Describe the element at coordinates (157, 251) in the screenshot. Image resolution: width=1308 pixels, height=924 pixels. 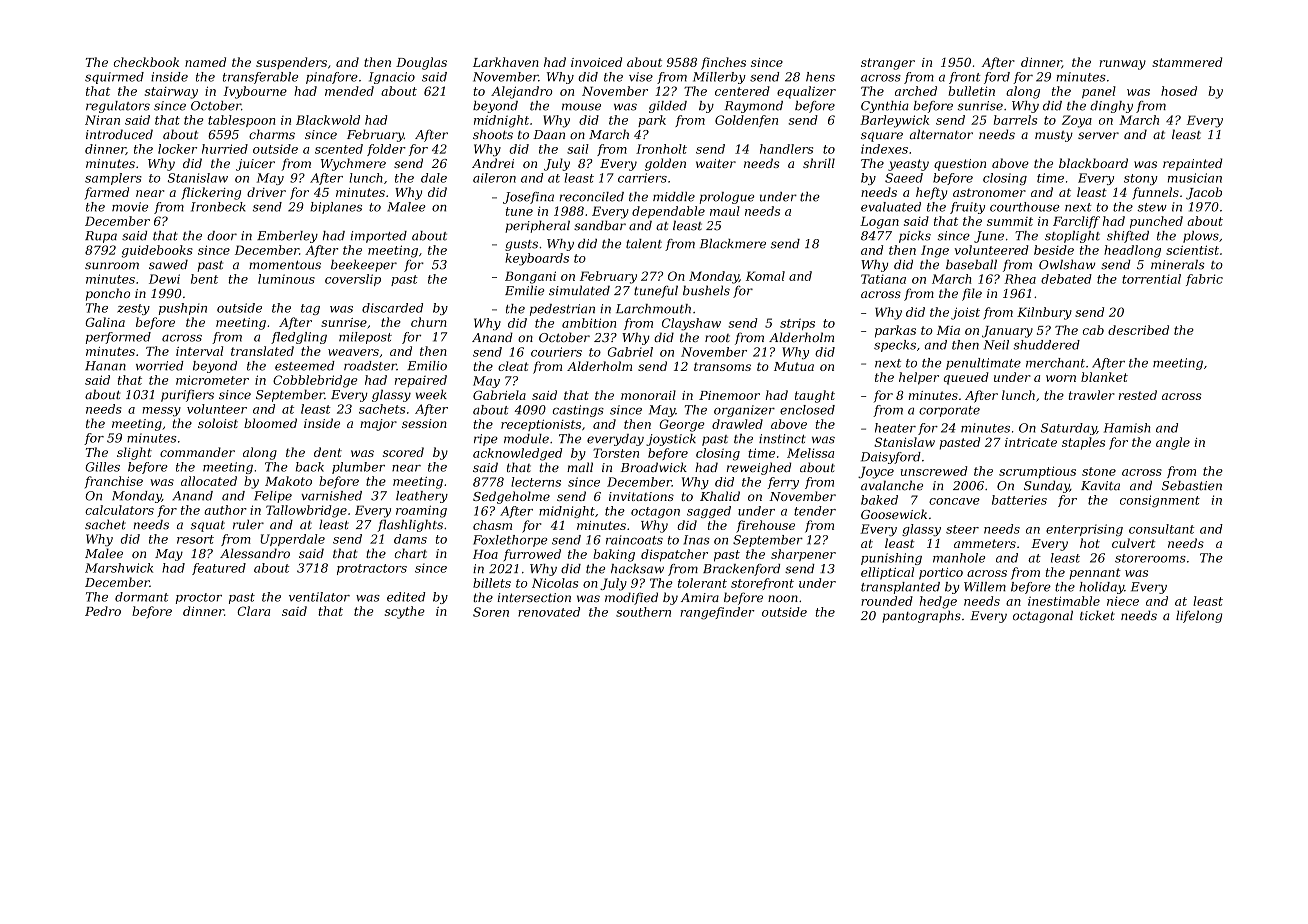
I see `guidebooks` at that location.
